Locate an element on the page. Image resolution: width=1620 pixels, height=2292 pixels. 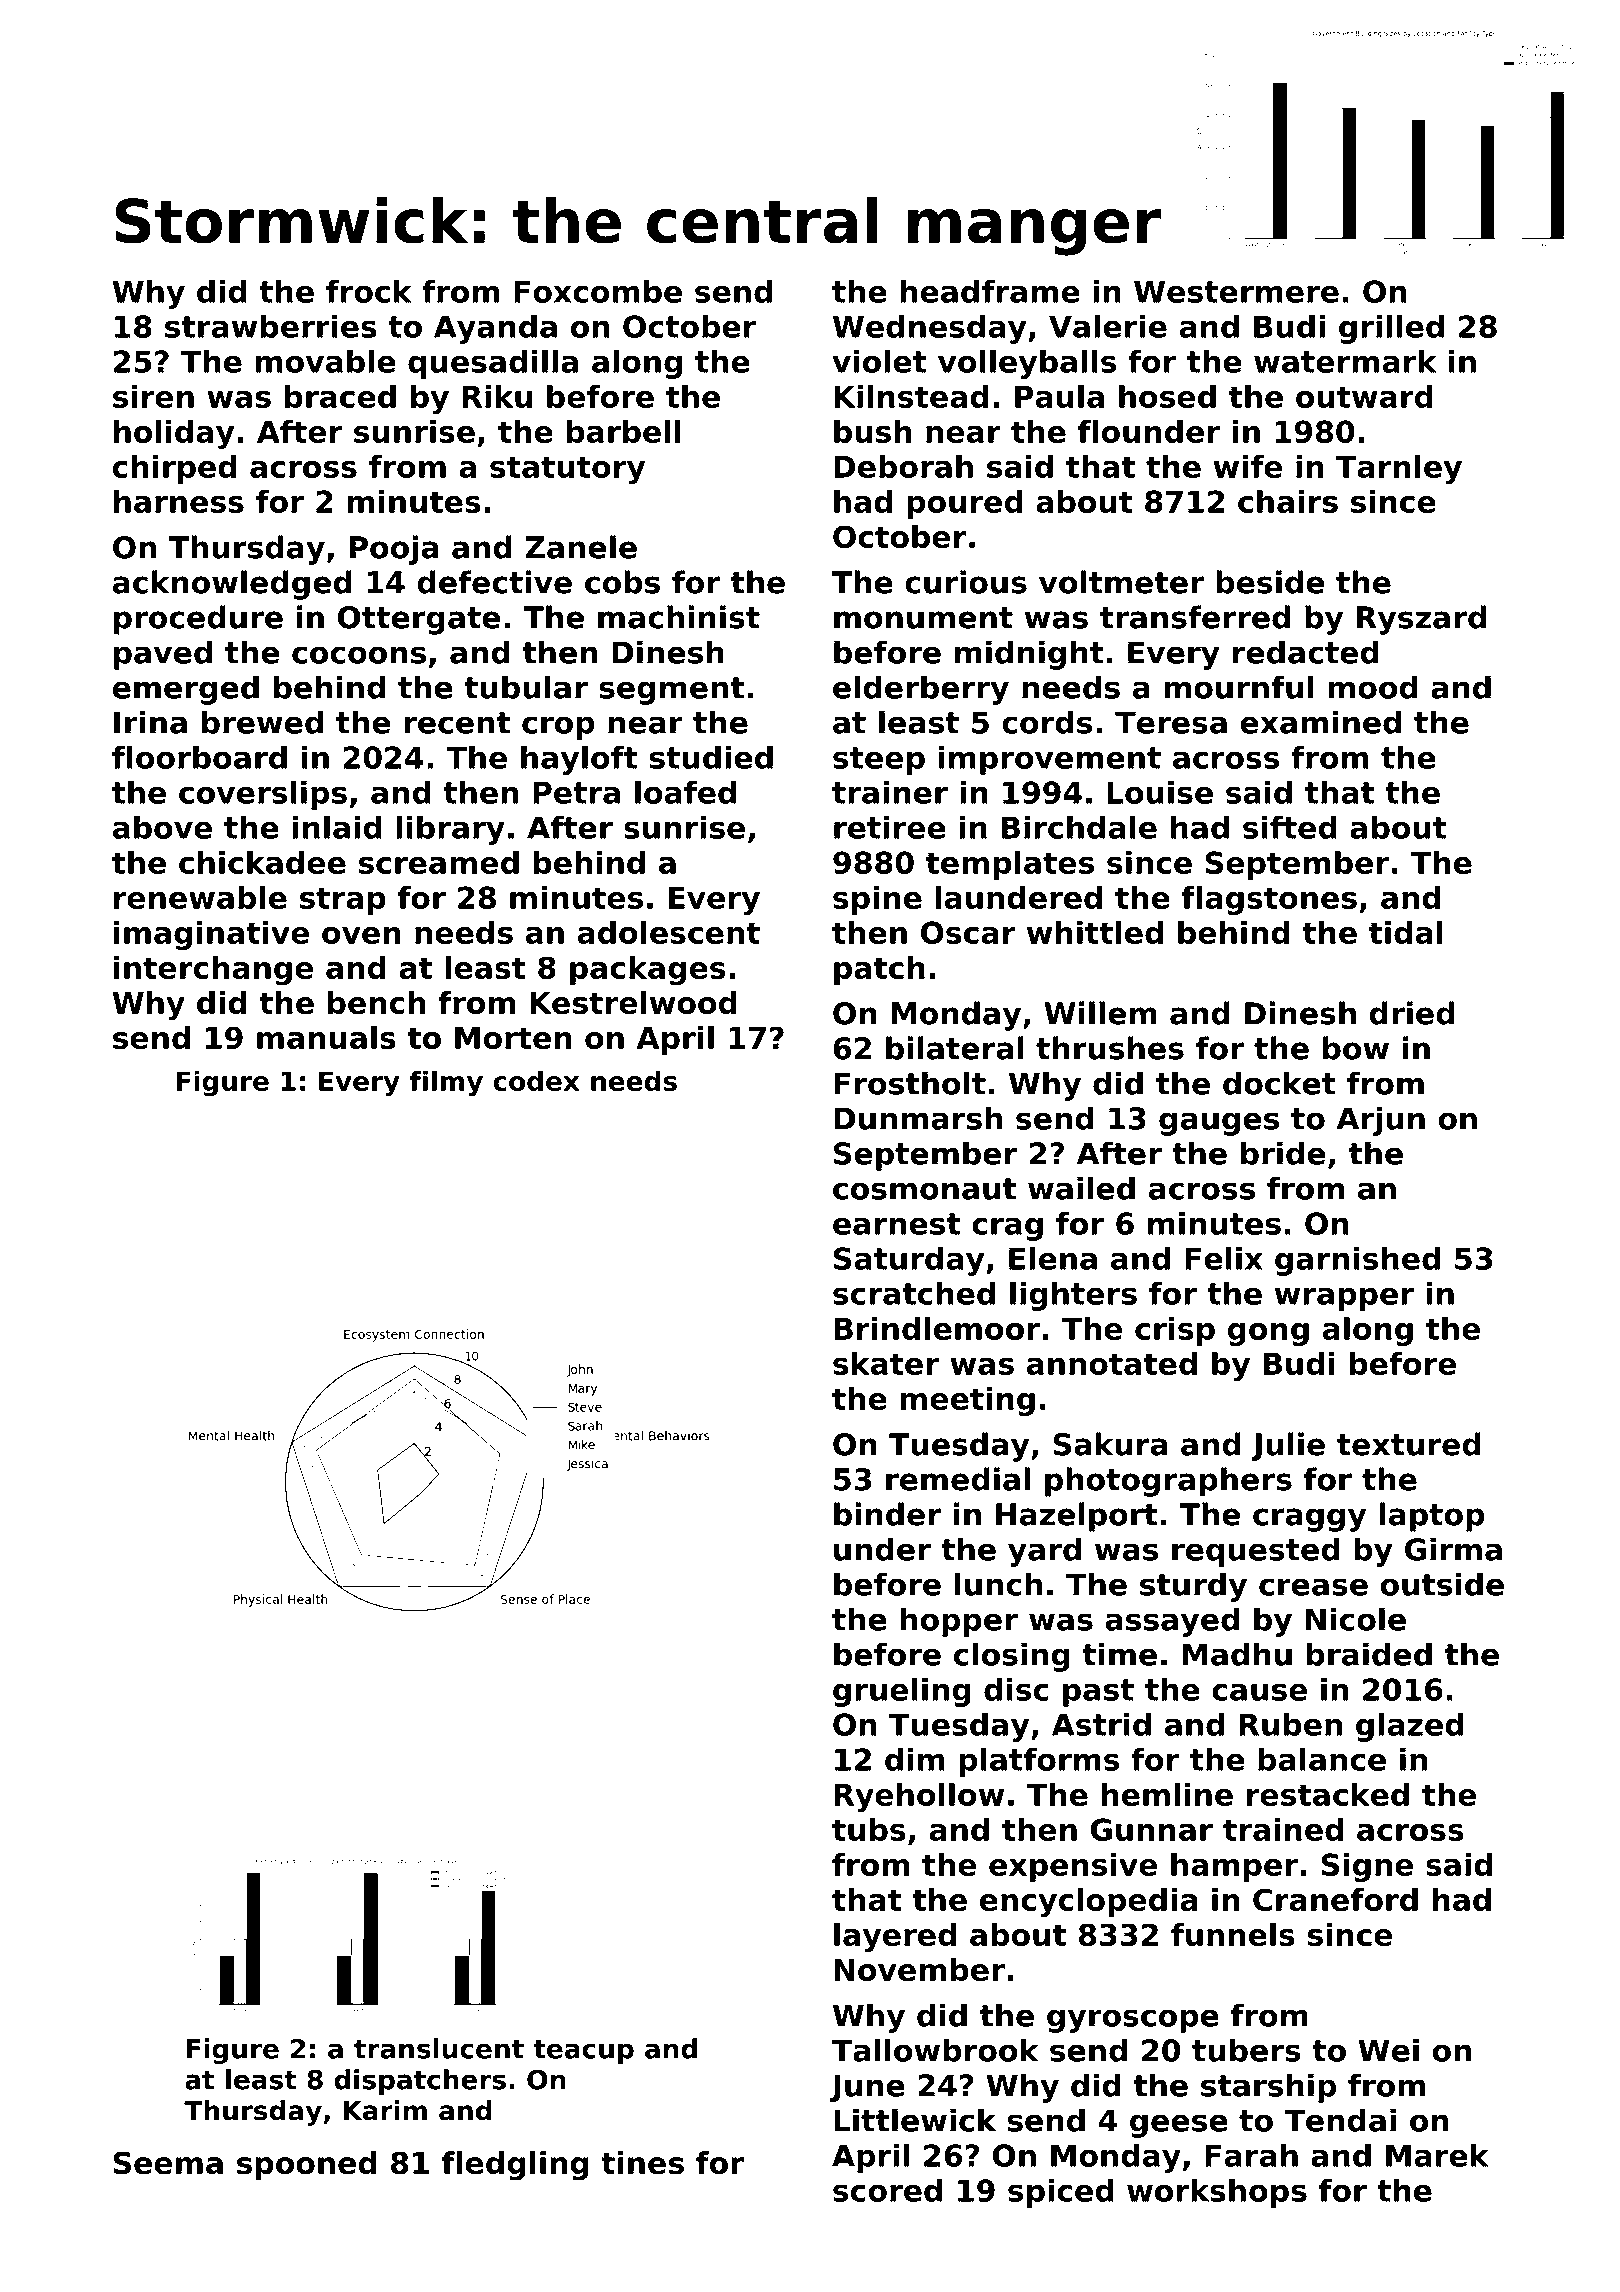
mood is located at coordinates (1373, 687).
